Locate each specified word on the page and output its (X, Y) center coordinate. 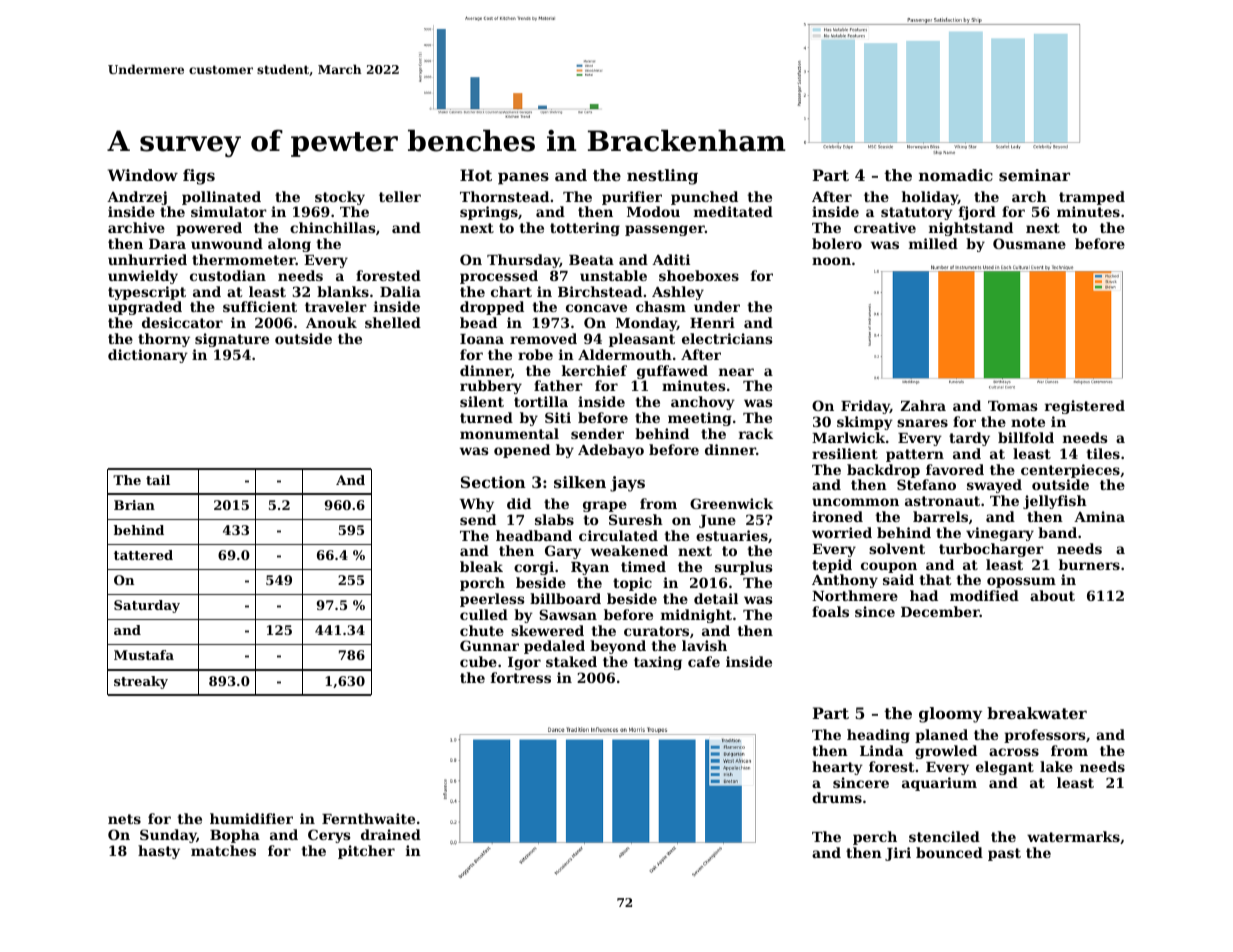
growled (946, 752)
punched (704, 198)
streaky (141, 682)
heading (878, 736)
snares (922, 423)
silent (482, 401)
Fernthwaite (368, 818)
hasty (159, 852)
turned (486, 417)
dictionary (148, 356)
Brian (134, 505)
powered (209, 229)
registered (1085, 407)
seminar (1034, 175)
